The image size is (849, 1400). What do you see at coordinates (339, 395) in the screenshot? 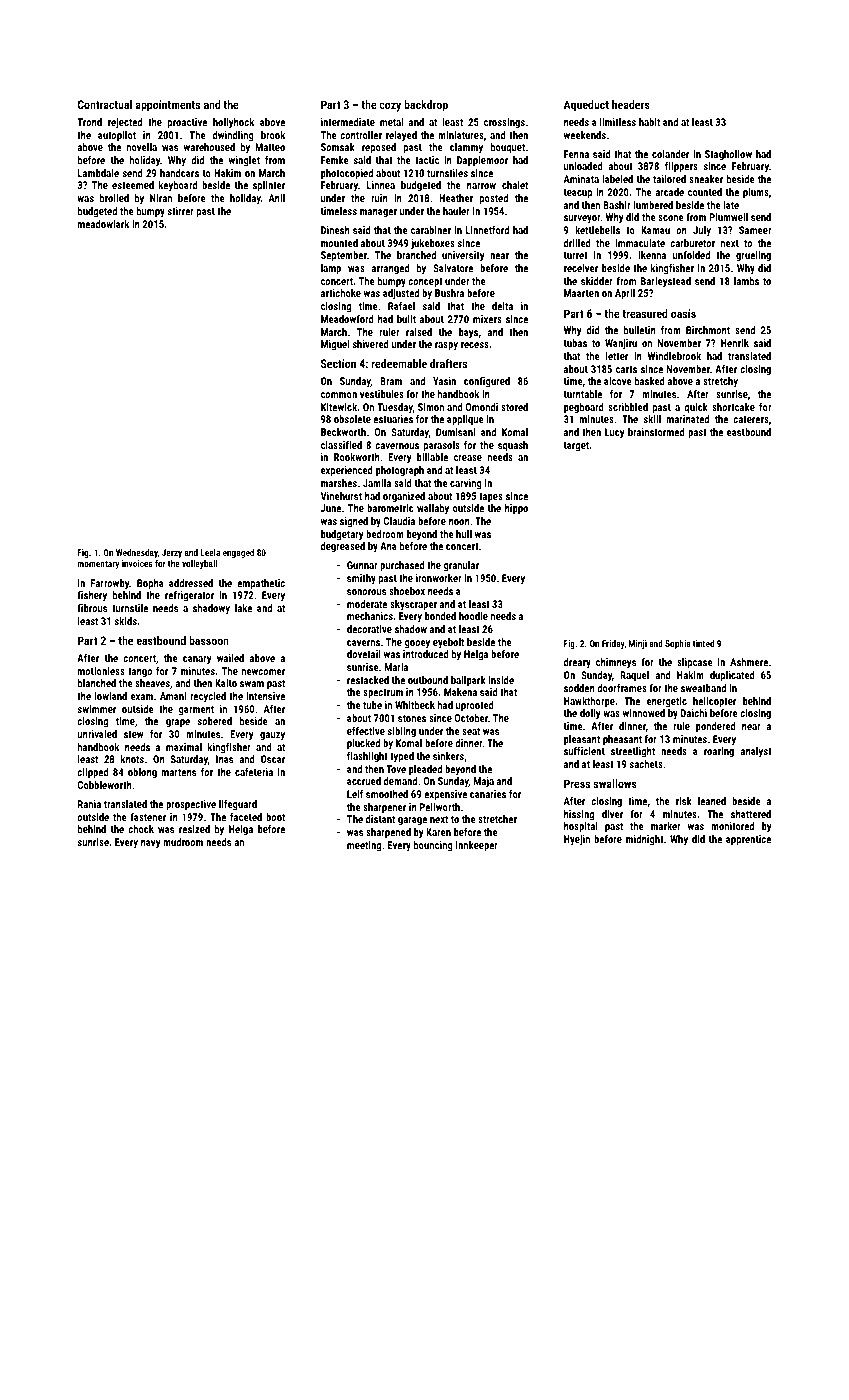
I see `common` at bounding box center [339, 395].
